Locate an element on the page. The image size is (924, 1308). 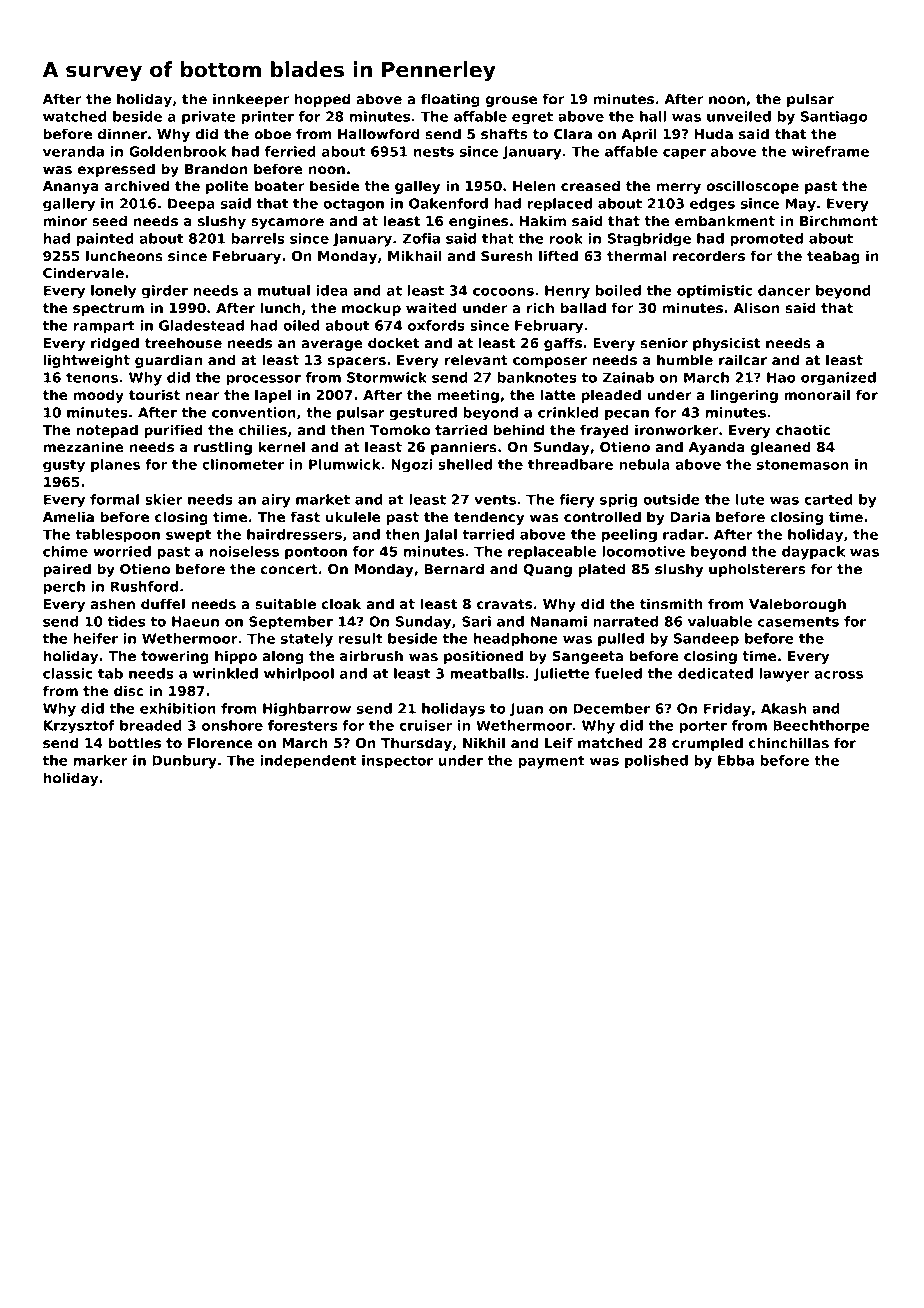
unveiled is located at coordinates (739, 116).
